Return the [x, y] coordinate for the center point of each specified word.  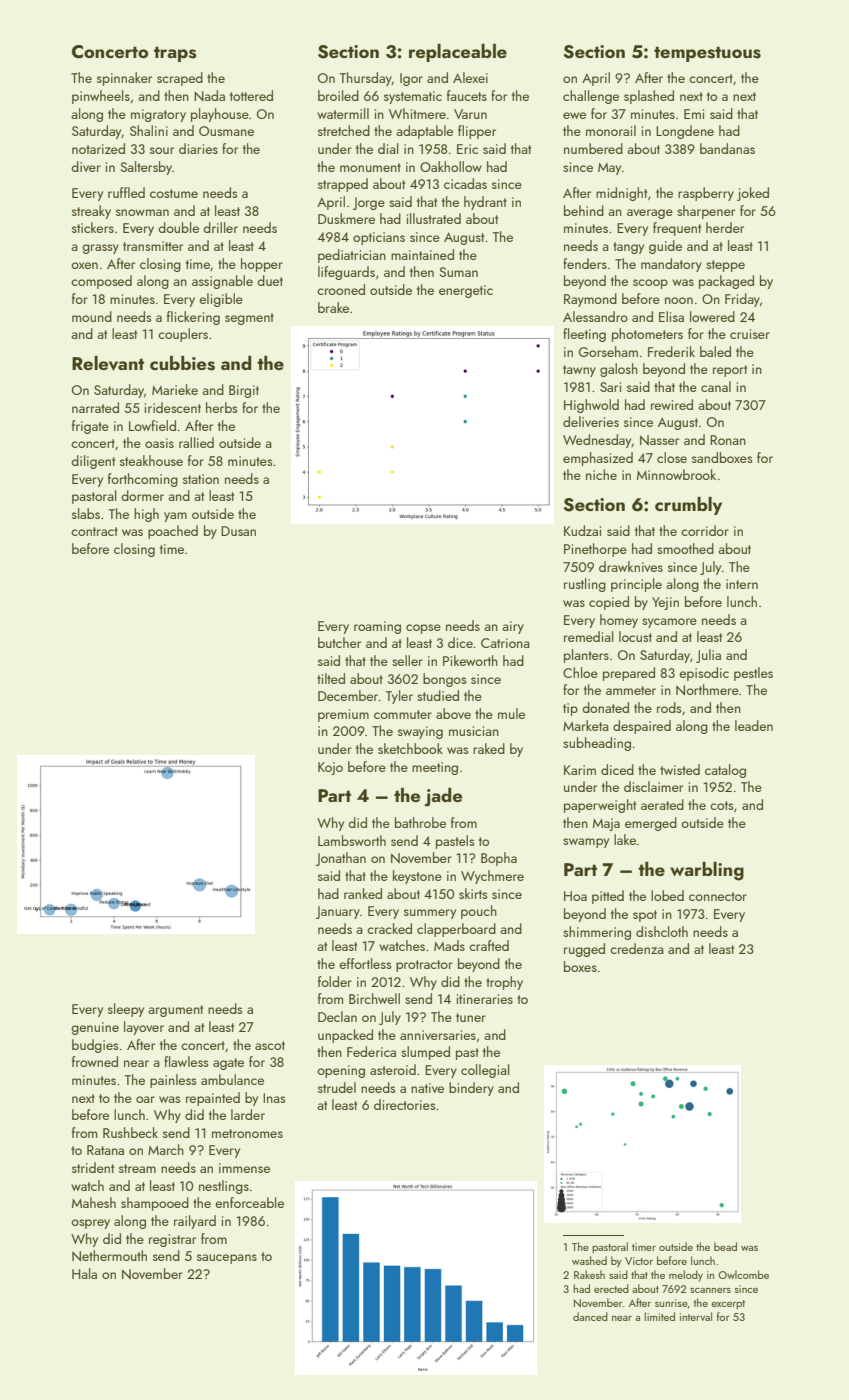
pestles [753, 674]
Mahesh [94, 1202]
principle [636, 585]
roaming [377, 627]
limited [659, 1316]
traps [175, 54]
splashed [649, 97]
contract [94, 531]
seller [407, 660]
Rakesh [589, 1274]
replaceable [458, 53]
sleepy [126, 1010]
